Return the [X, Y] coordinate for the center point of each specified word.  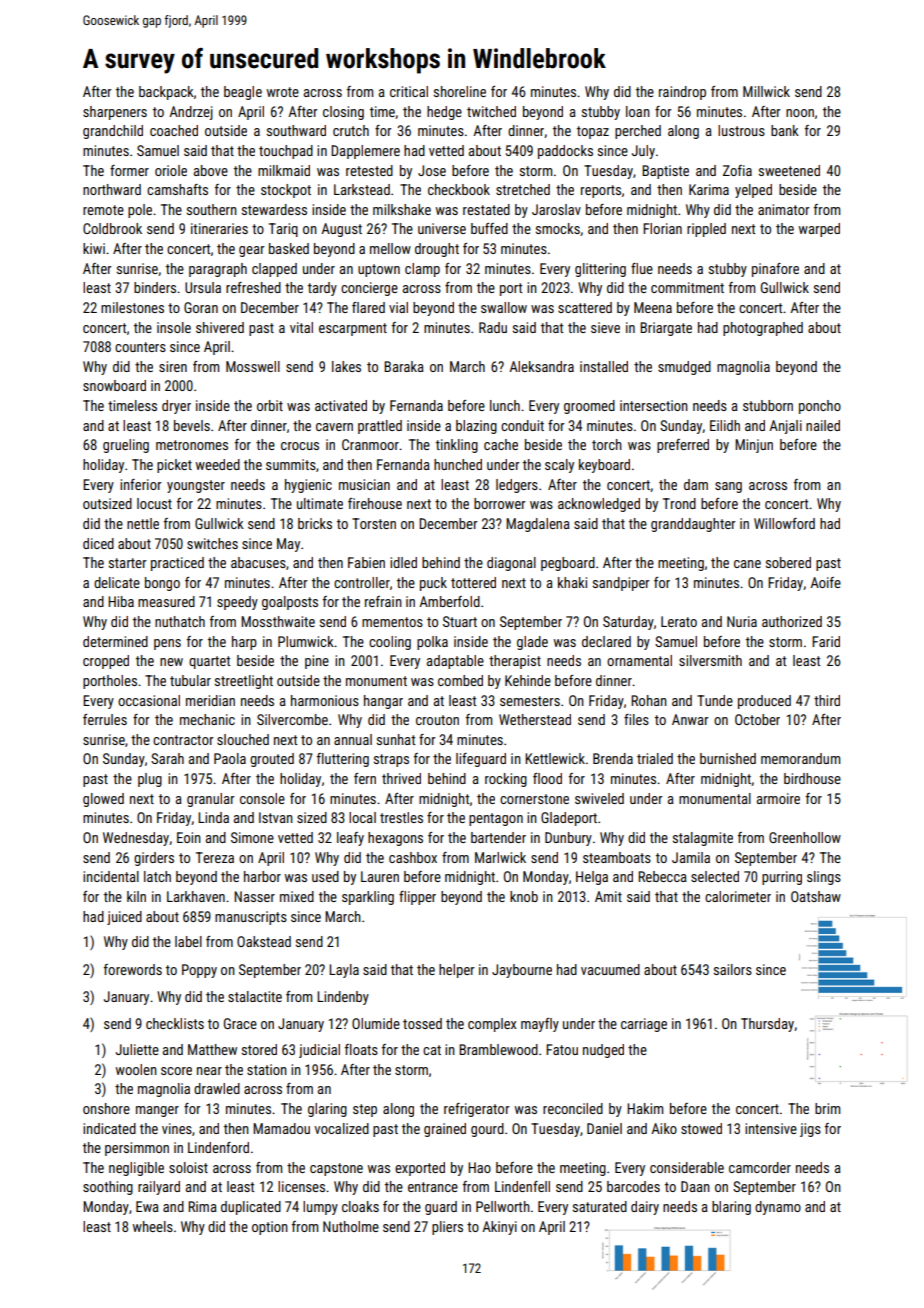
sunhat [396, 739]
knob [524, 896]
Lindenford [218, 1147]
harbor [262, 876]
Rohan [649, 700]
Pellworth [503, 1206]
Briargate [666, 329]
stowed [701, 1128]
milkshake [402, 209]
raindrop [682, 93]
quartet [209, 662]
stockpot [286, 191]
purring [782, 878]
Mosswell [253, 366]
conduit [522, 425]
